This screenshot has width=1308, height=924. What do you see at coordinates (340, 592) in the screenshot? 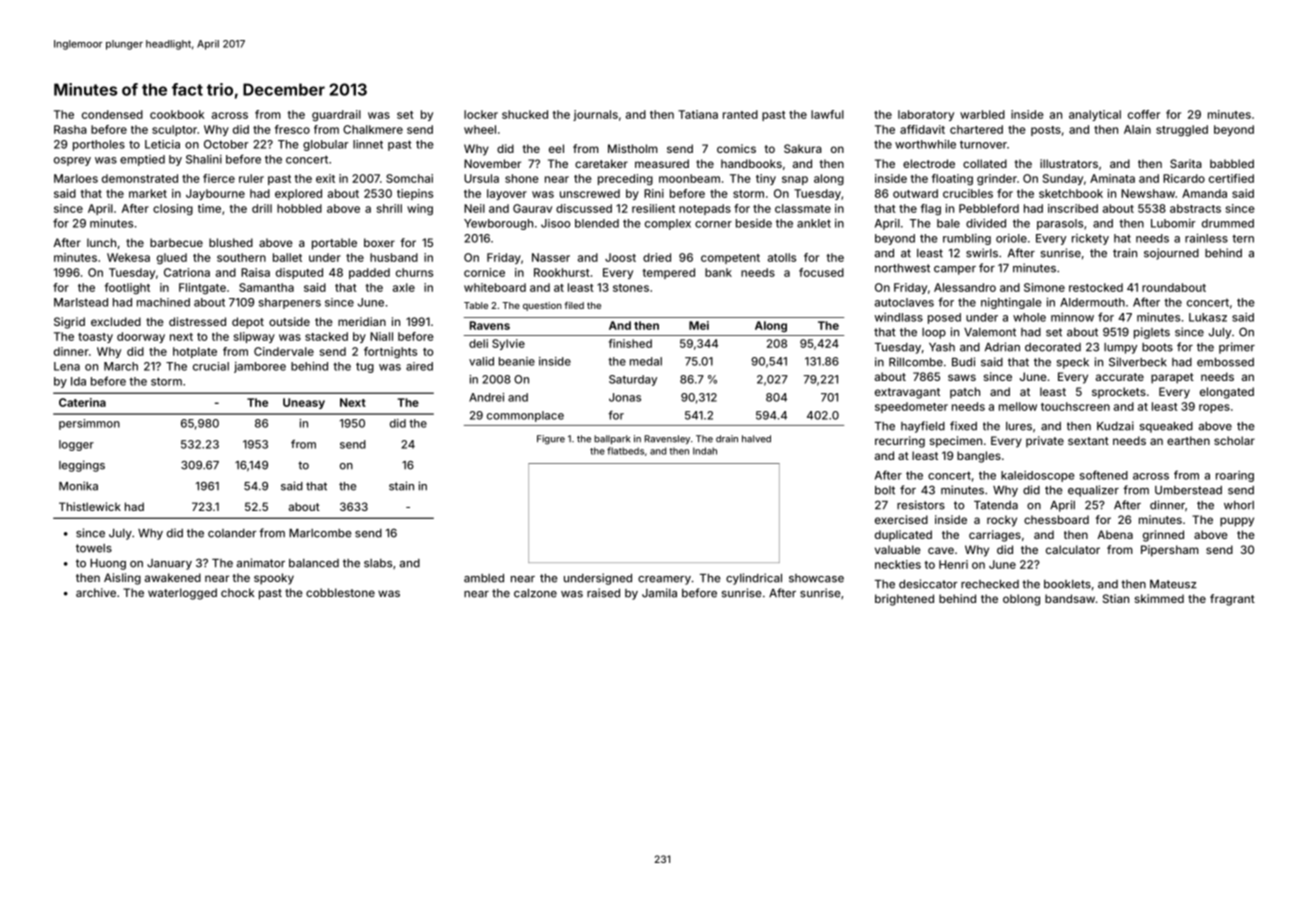
I see `cobblestone` at bounding box center [340, 592].
